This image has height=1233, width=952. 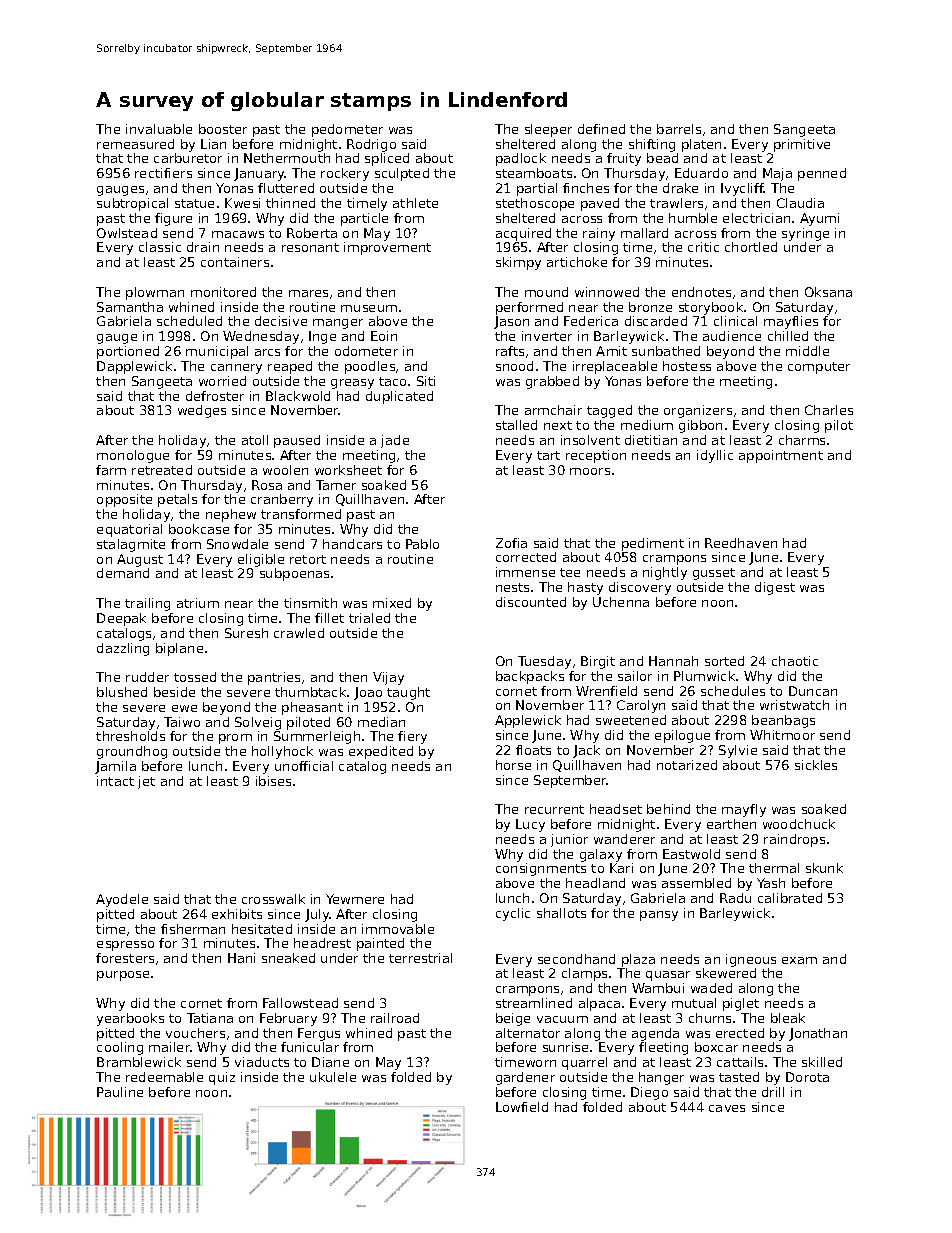 I want to click on hasty, so click(x=585, y=588).
